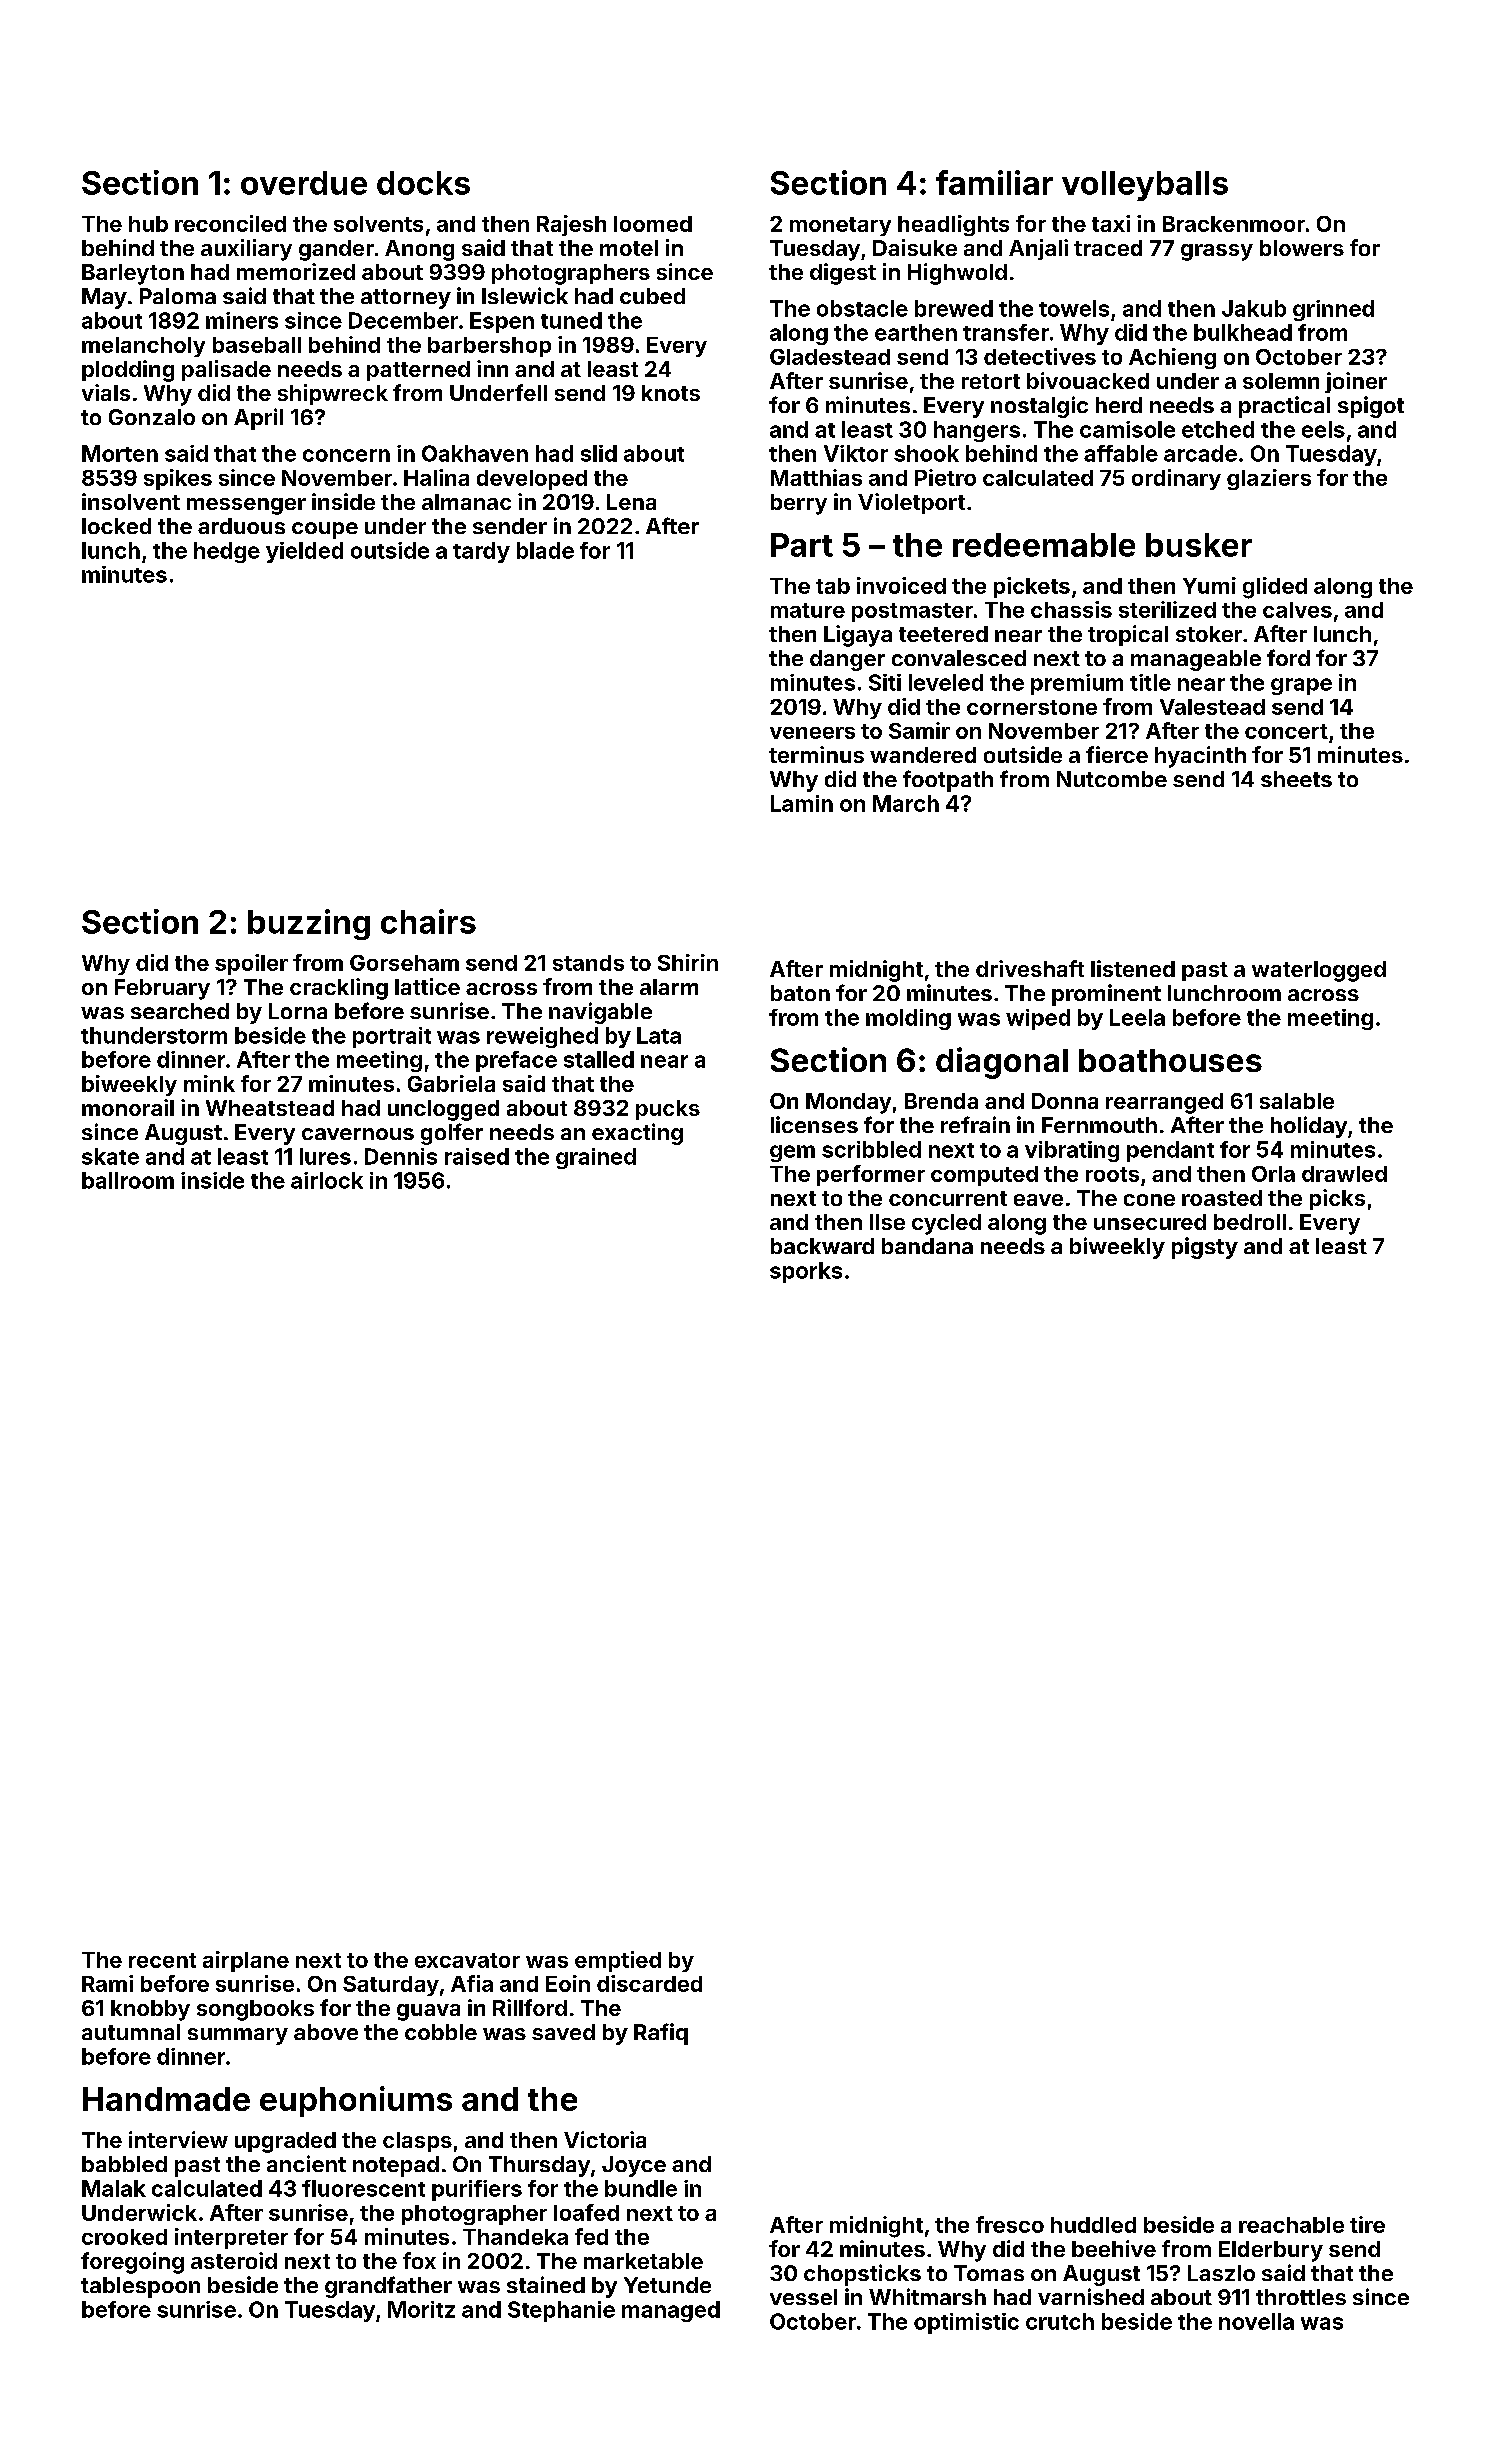  What do you see at coordinates (128, 1180) in the page?
I see `ballroom` at bounding box center [128, 1180].
